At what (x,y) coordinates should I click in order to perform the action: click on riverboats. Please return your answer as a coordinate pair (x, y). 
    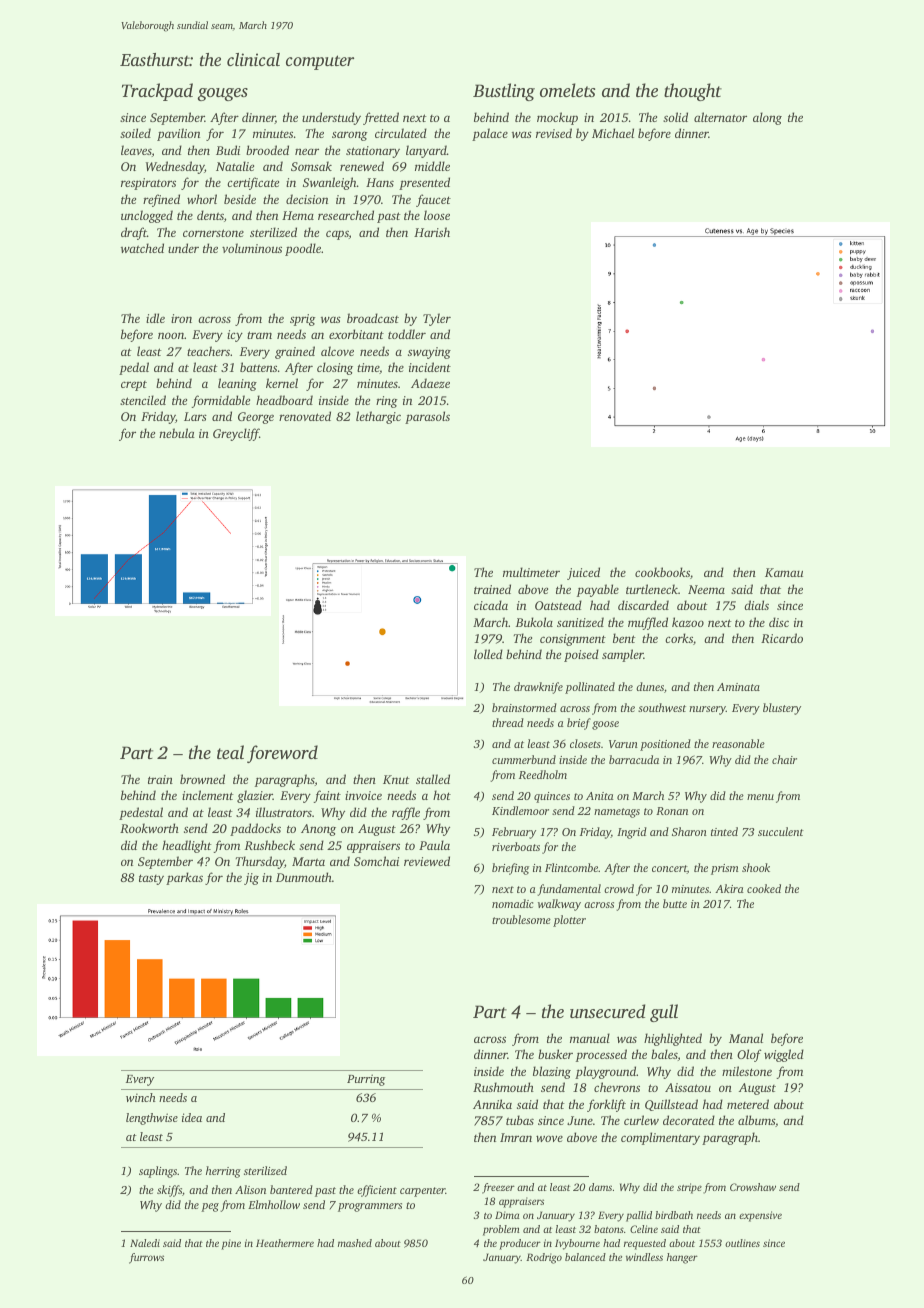
    Looking at the image, I should click on (516, 846).
